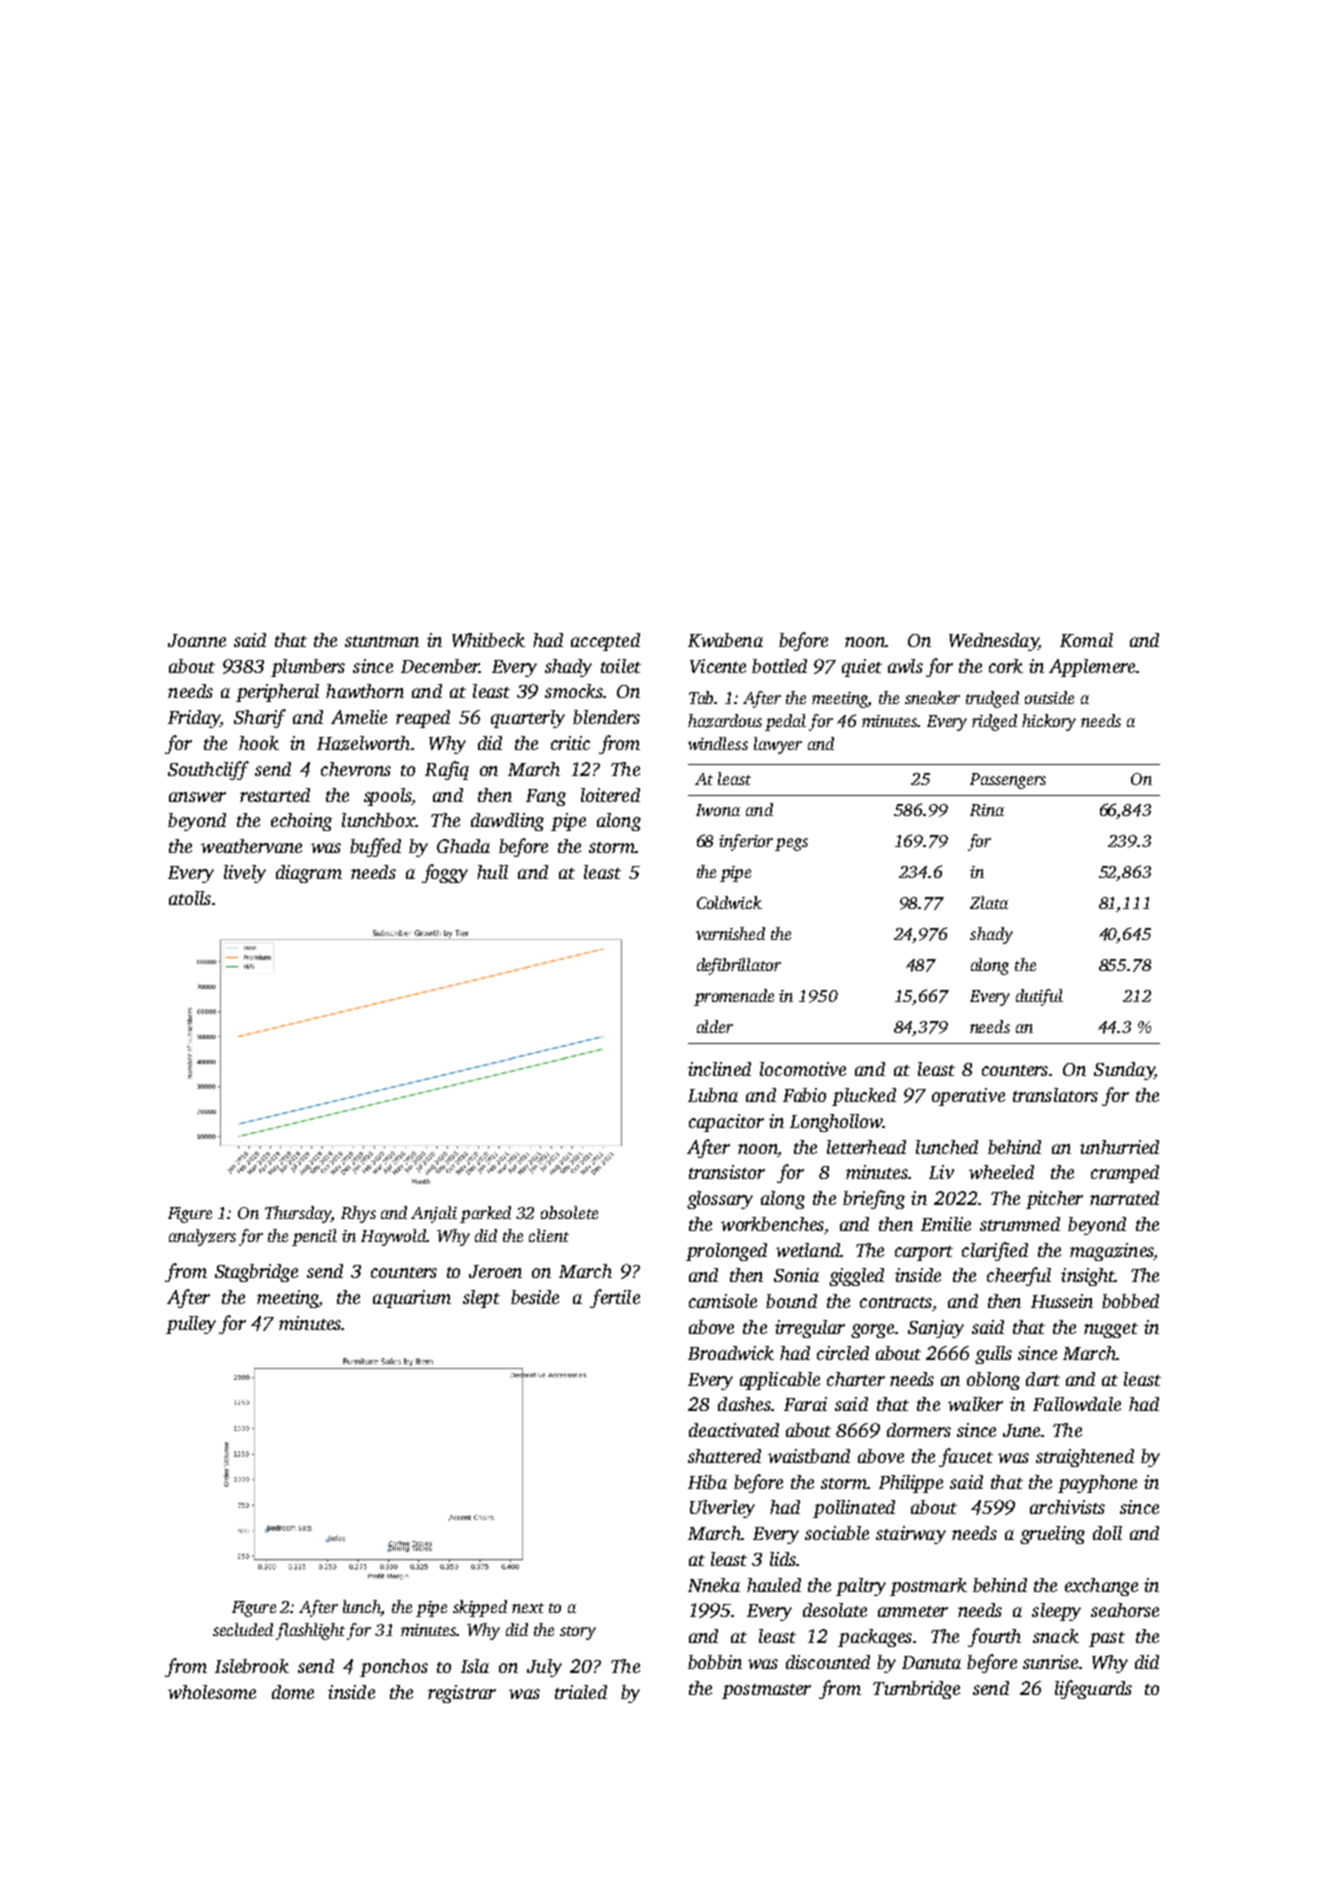  What do you see at coordinates (734, 997) in the document?
I see `promenade` at bounding box center [734, 997].
